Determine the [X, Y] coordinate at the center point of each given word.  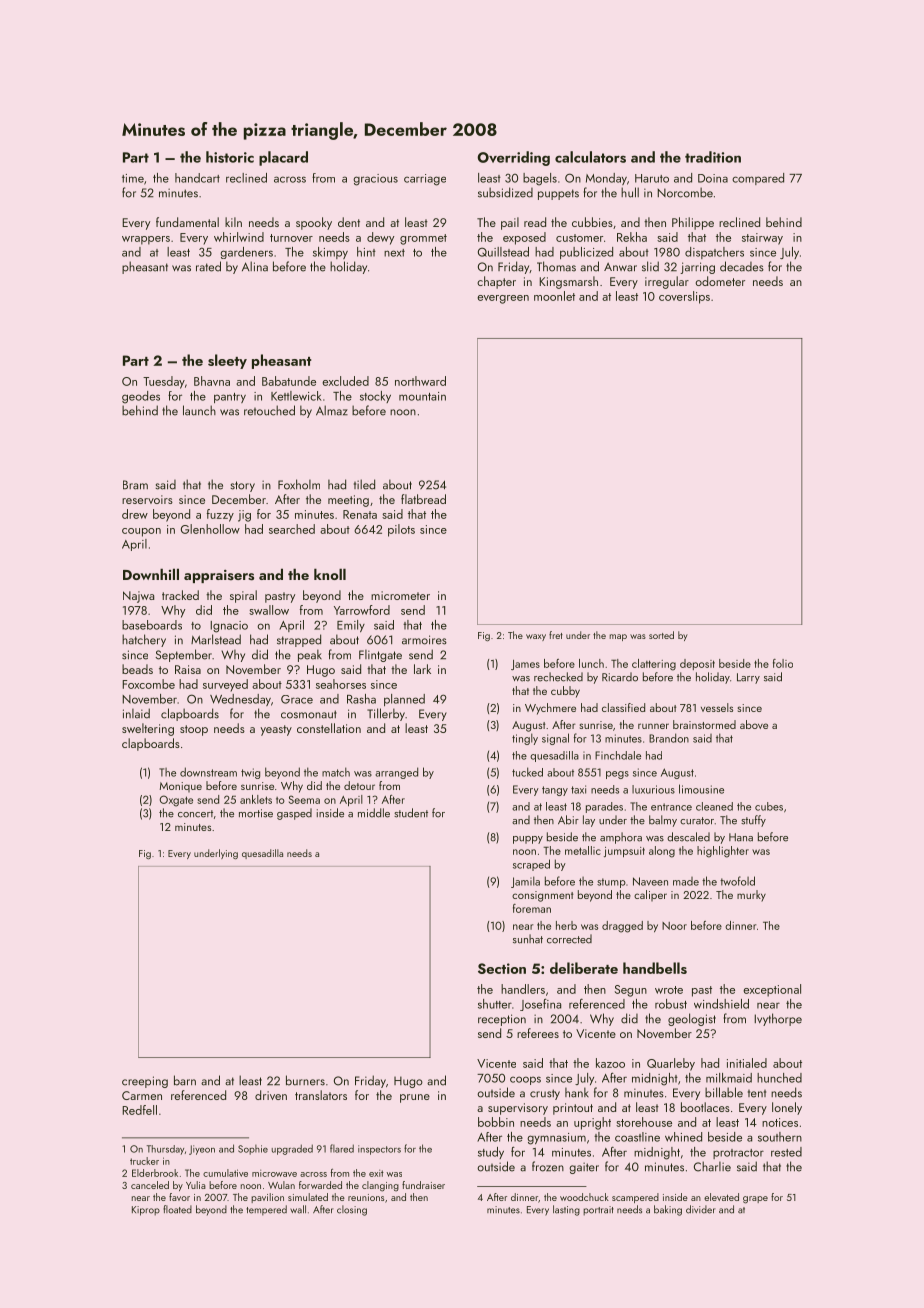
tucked [527, 772]
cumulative [225, 1173]
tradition [713, 157]
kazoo [610, 1063]
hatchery [144, 640]
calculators [590, 157]
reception [502, 1020]
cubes [769, 806]
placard [283, 158]
